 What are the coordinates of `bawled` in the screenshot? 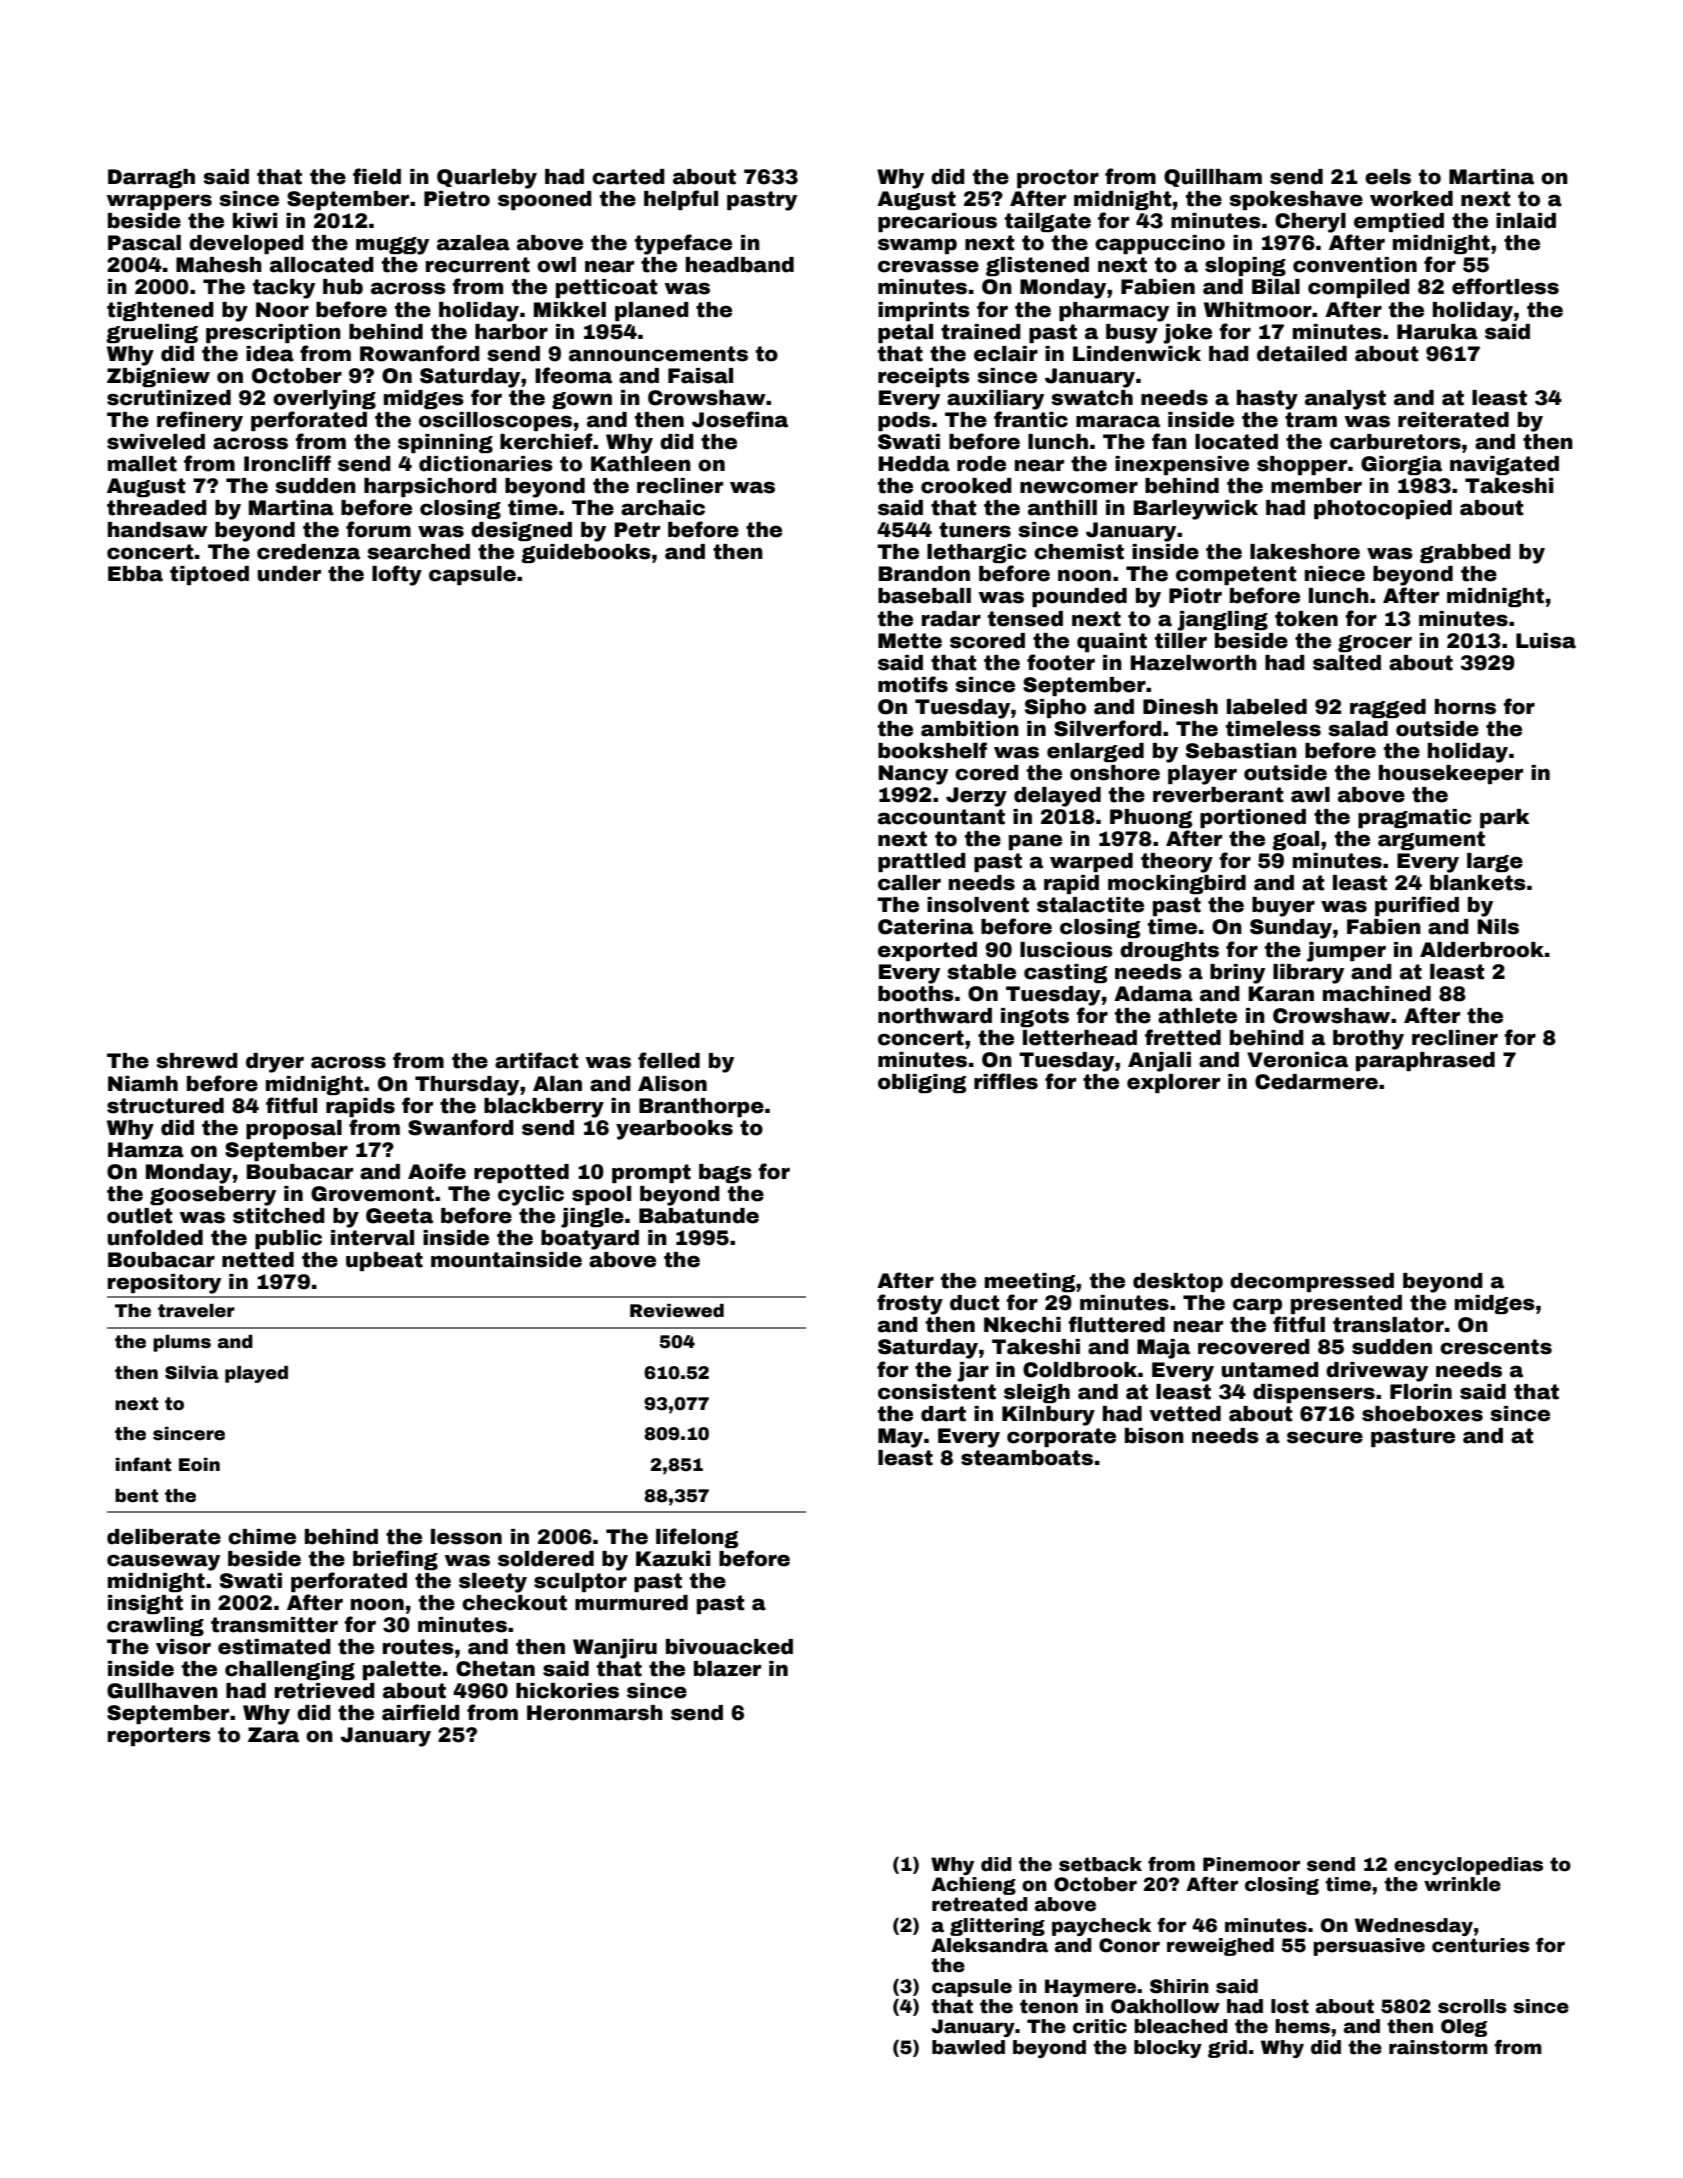 It's located at (968, 2047).
